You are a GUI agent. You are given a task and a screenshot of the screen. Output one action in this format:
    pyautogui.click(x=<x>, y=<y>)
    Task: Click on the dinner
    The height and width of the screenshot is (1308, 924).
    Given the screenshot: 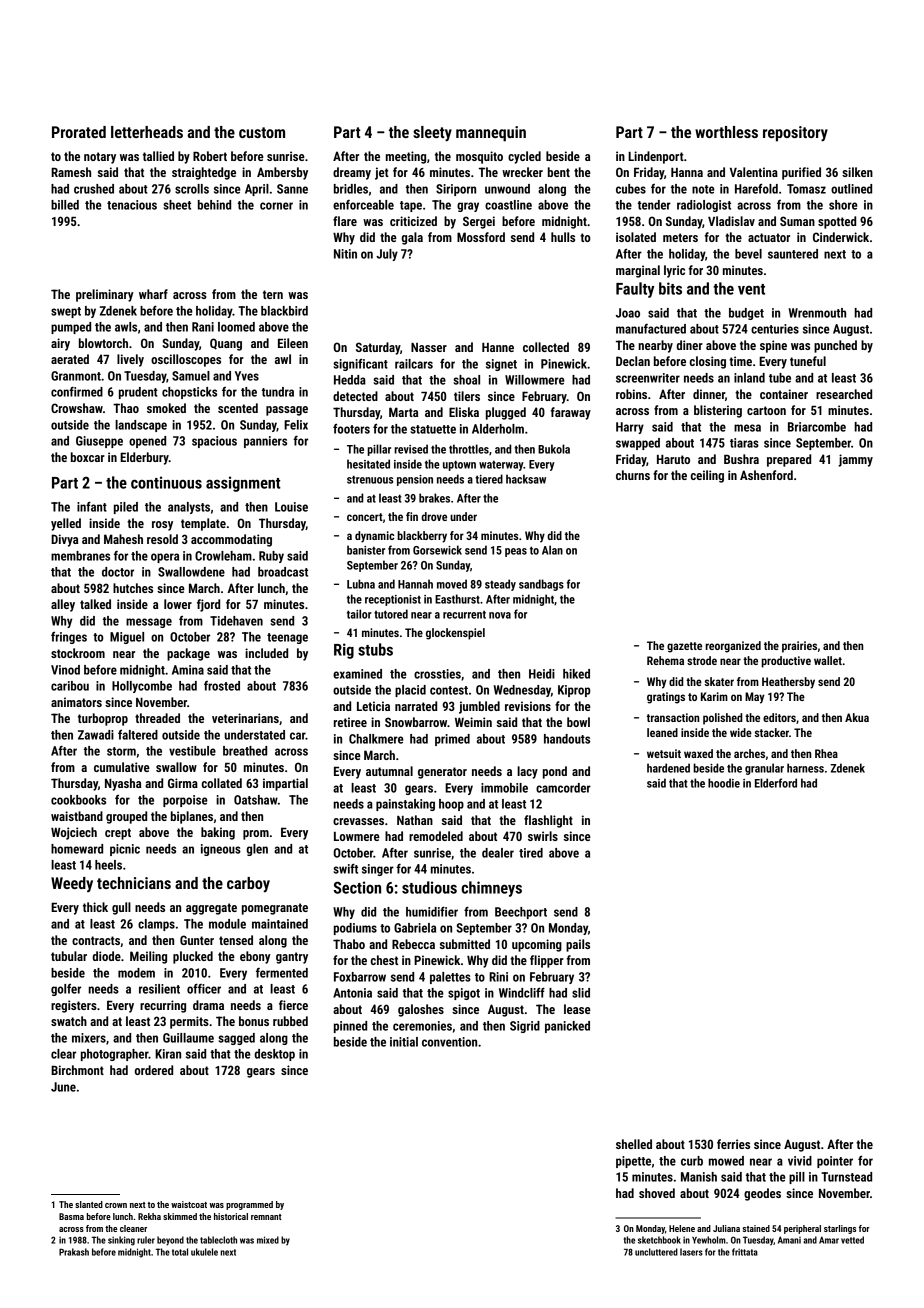 What is the action you would take?
    pyautogui.click(x=709, y=394)
